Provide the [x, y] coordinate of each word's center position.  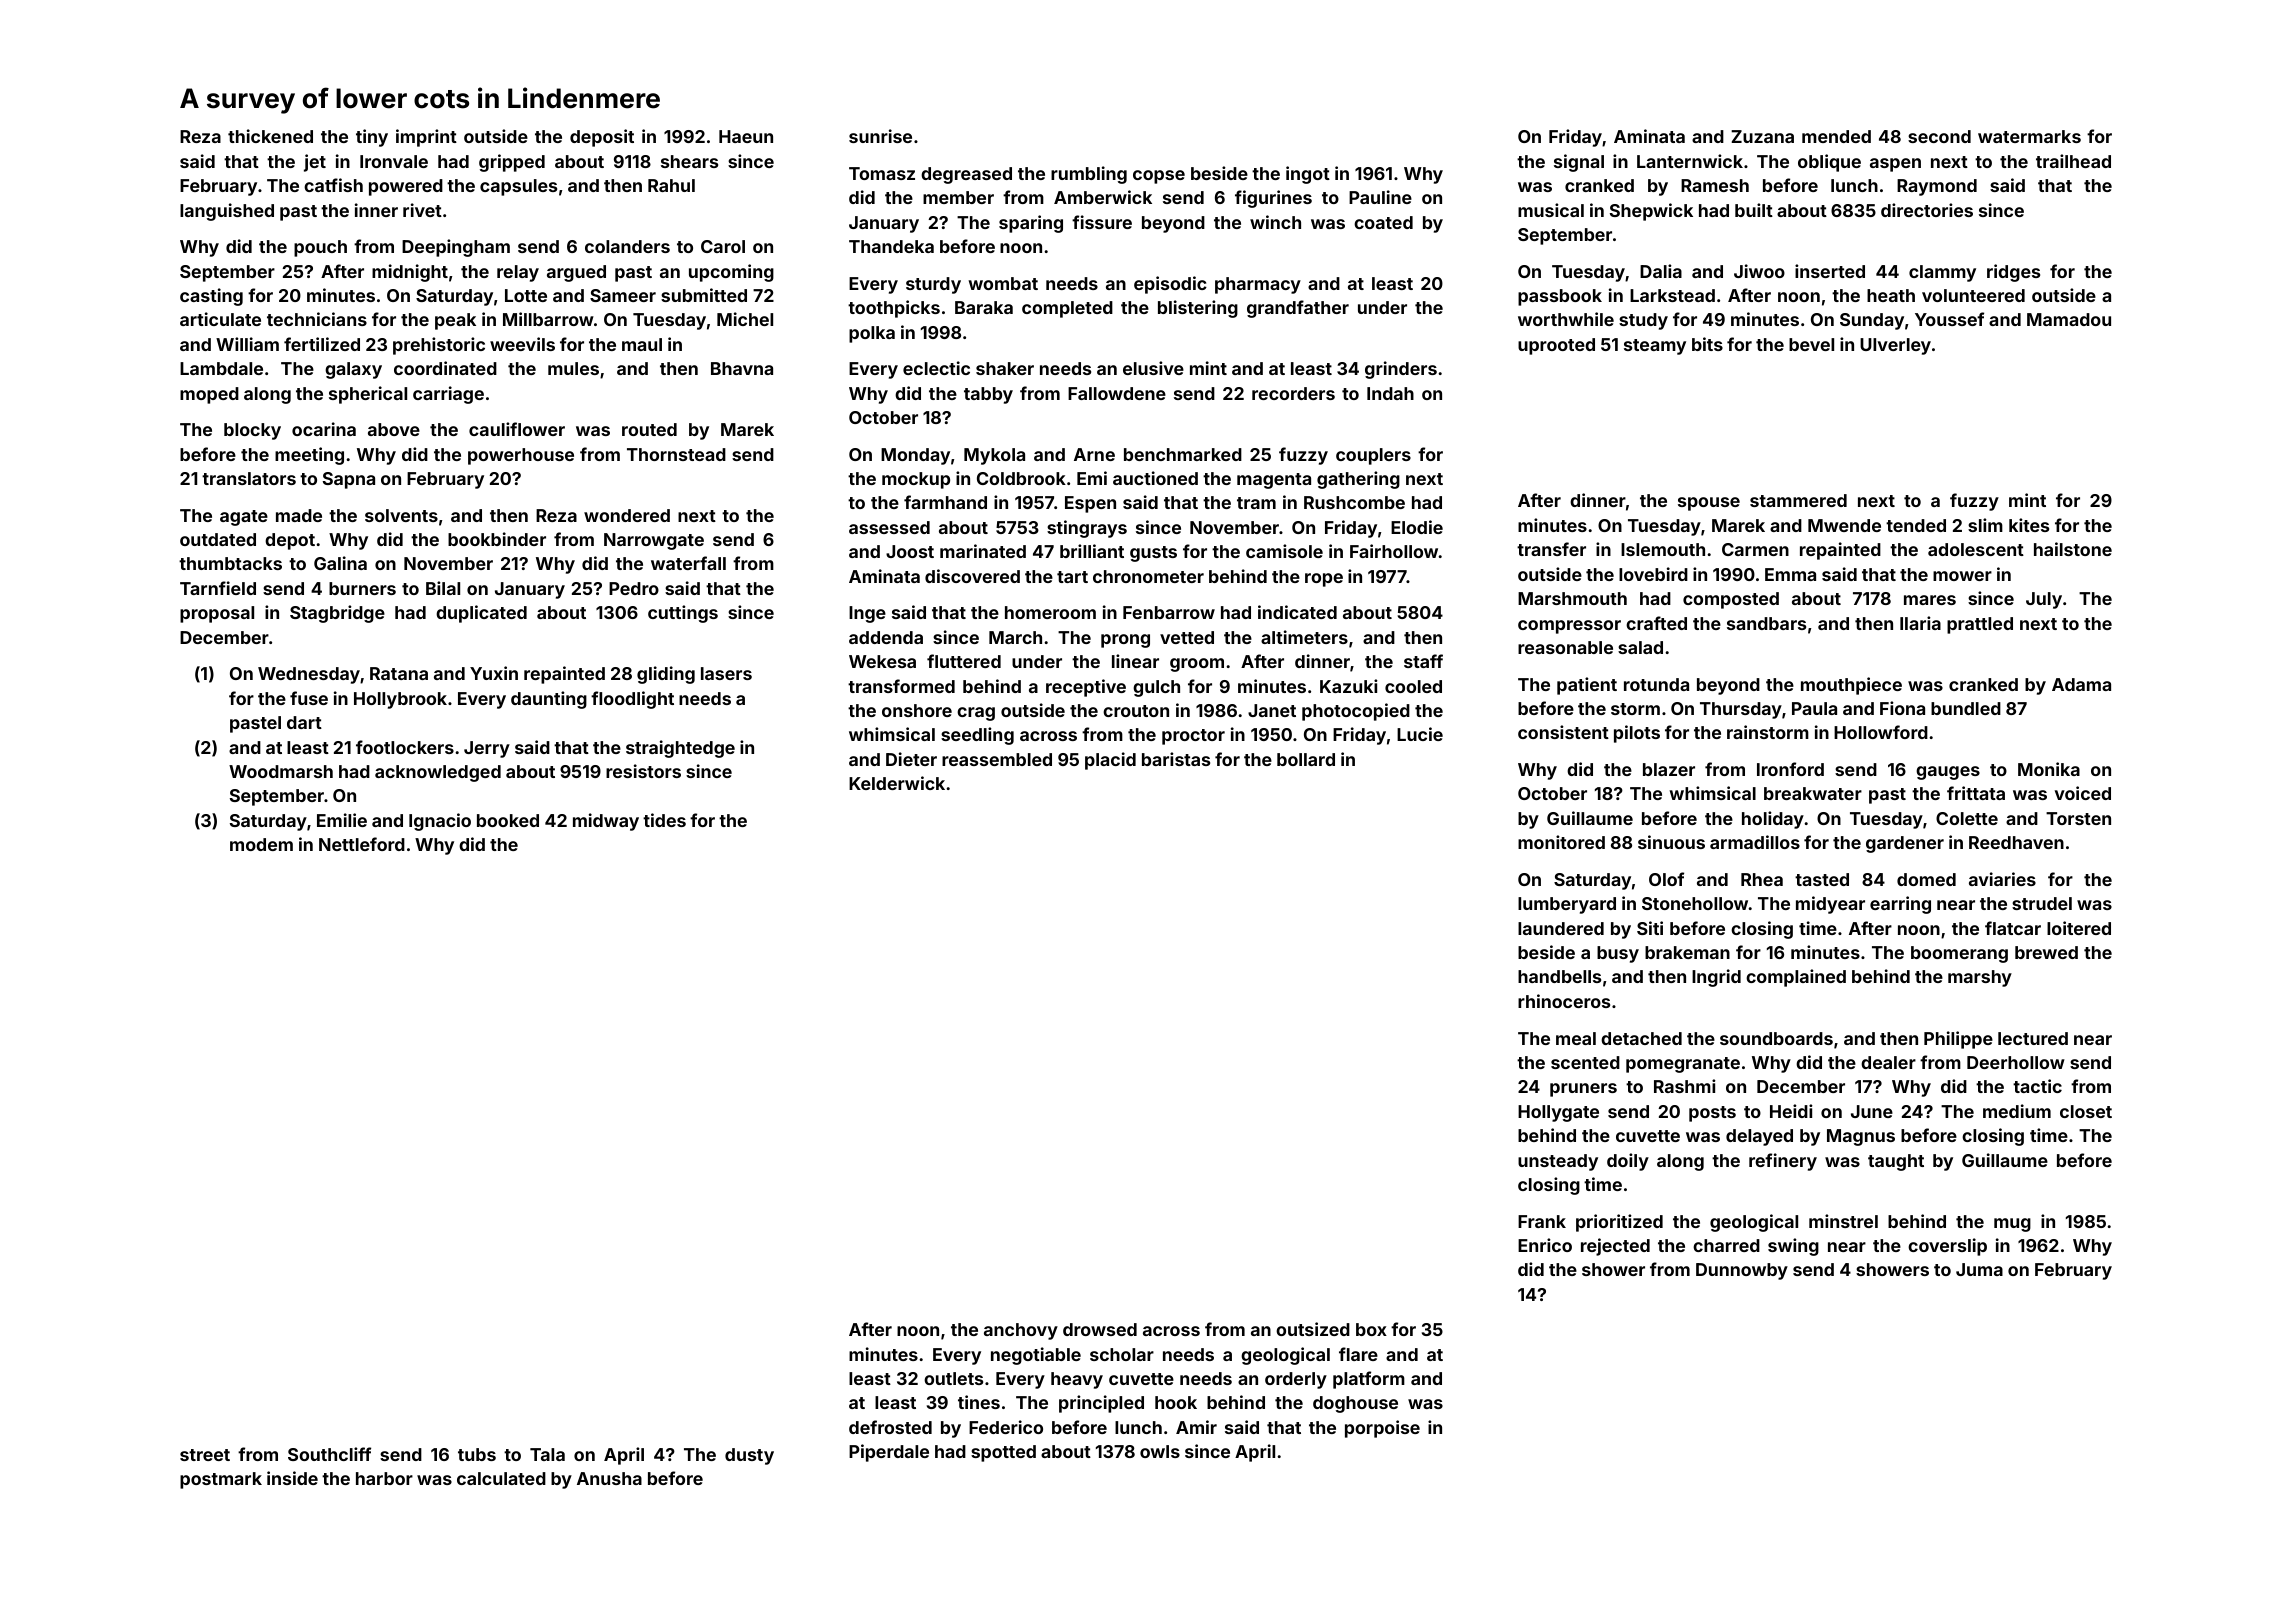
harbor [384, 1478]
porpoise [1382, 1429]
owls [1160, 1451]
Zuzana [1762, 136]
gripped [512, 163]
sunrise [880, 136]
